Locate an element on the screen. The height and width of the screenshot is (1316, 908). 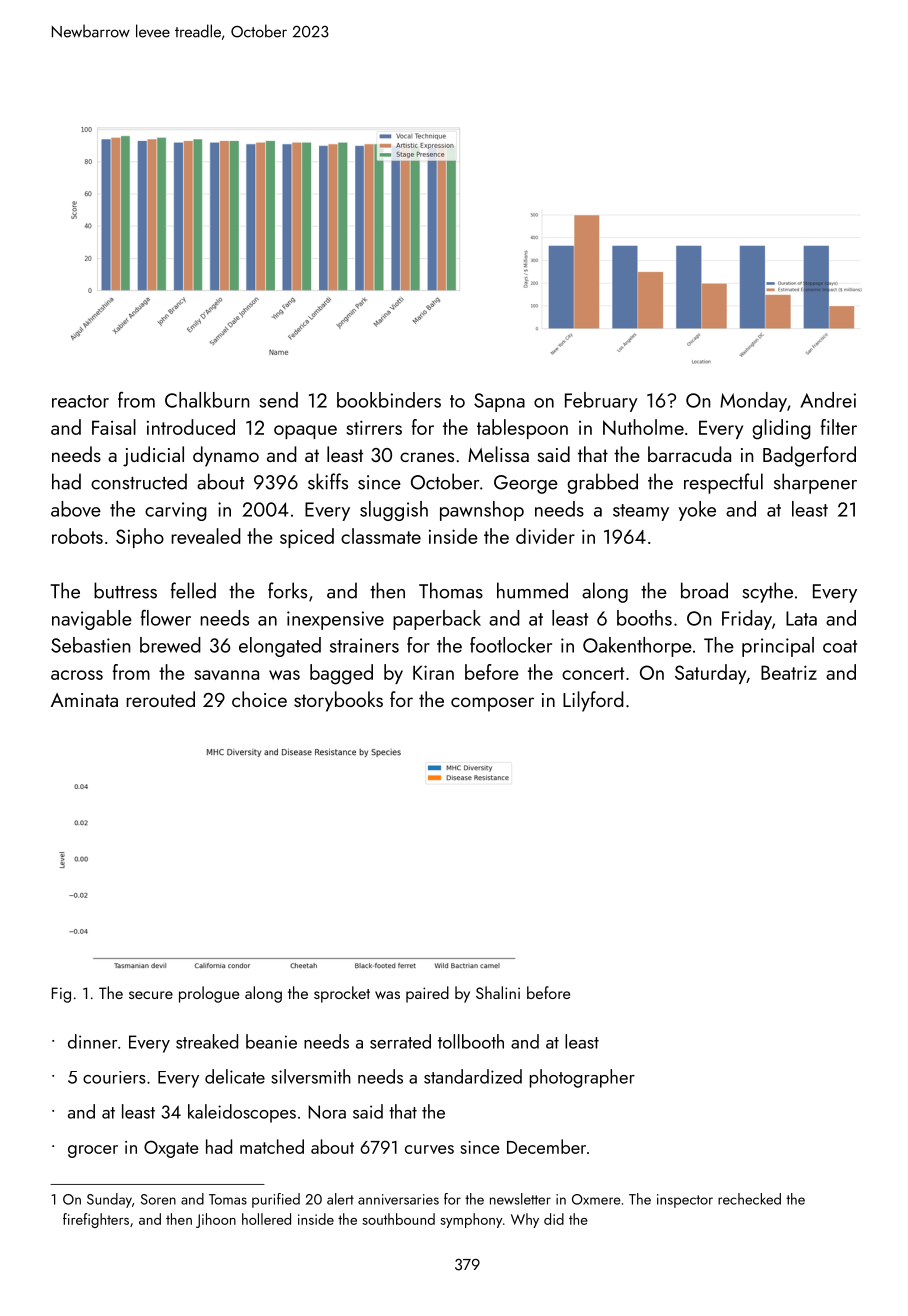
Sapna is located at coordinates (499, 402).
